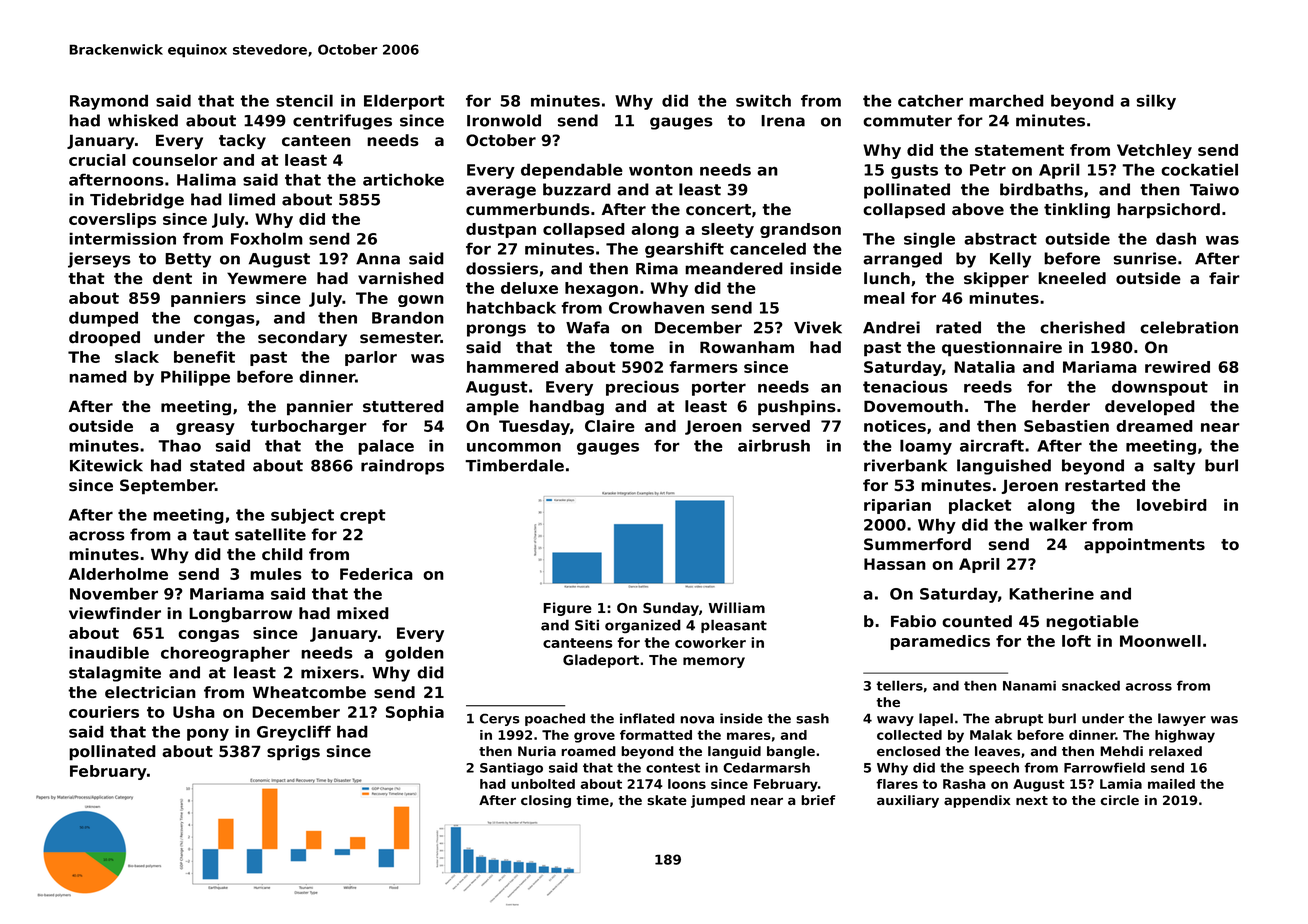 The width and height of the image is (1308, 924). I want to click on Katherine, so click(1051, 593).
